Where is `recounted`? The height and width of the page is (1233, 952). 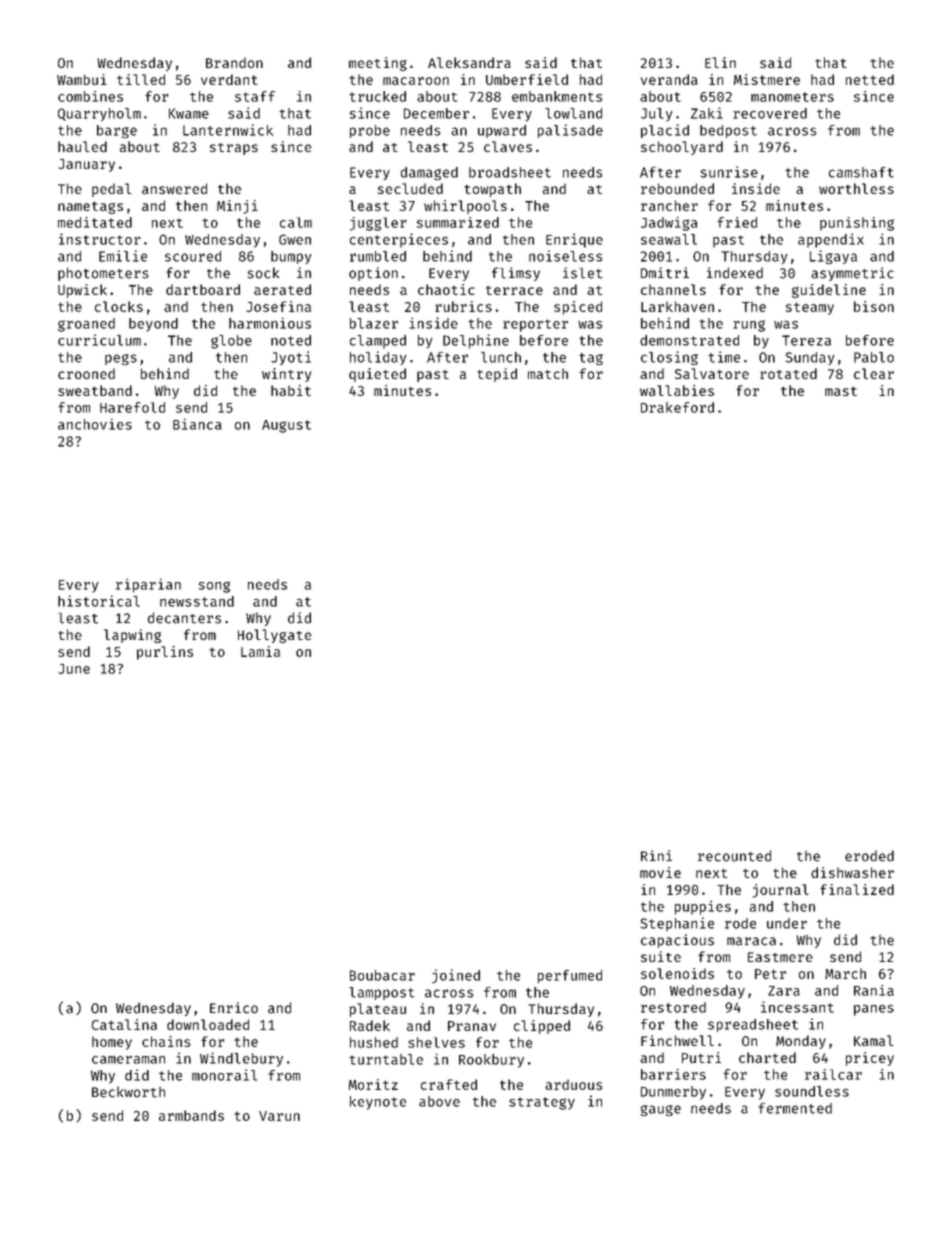 recounted is located at coordinates (734, 856).
